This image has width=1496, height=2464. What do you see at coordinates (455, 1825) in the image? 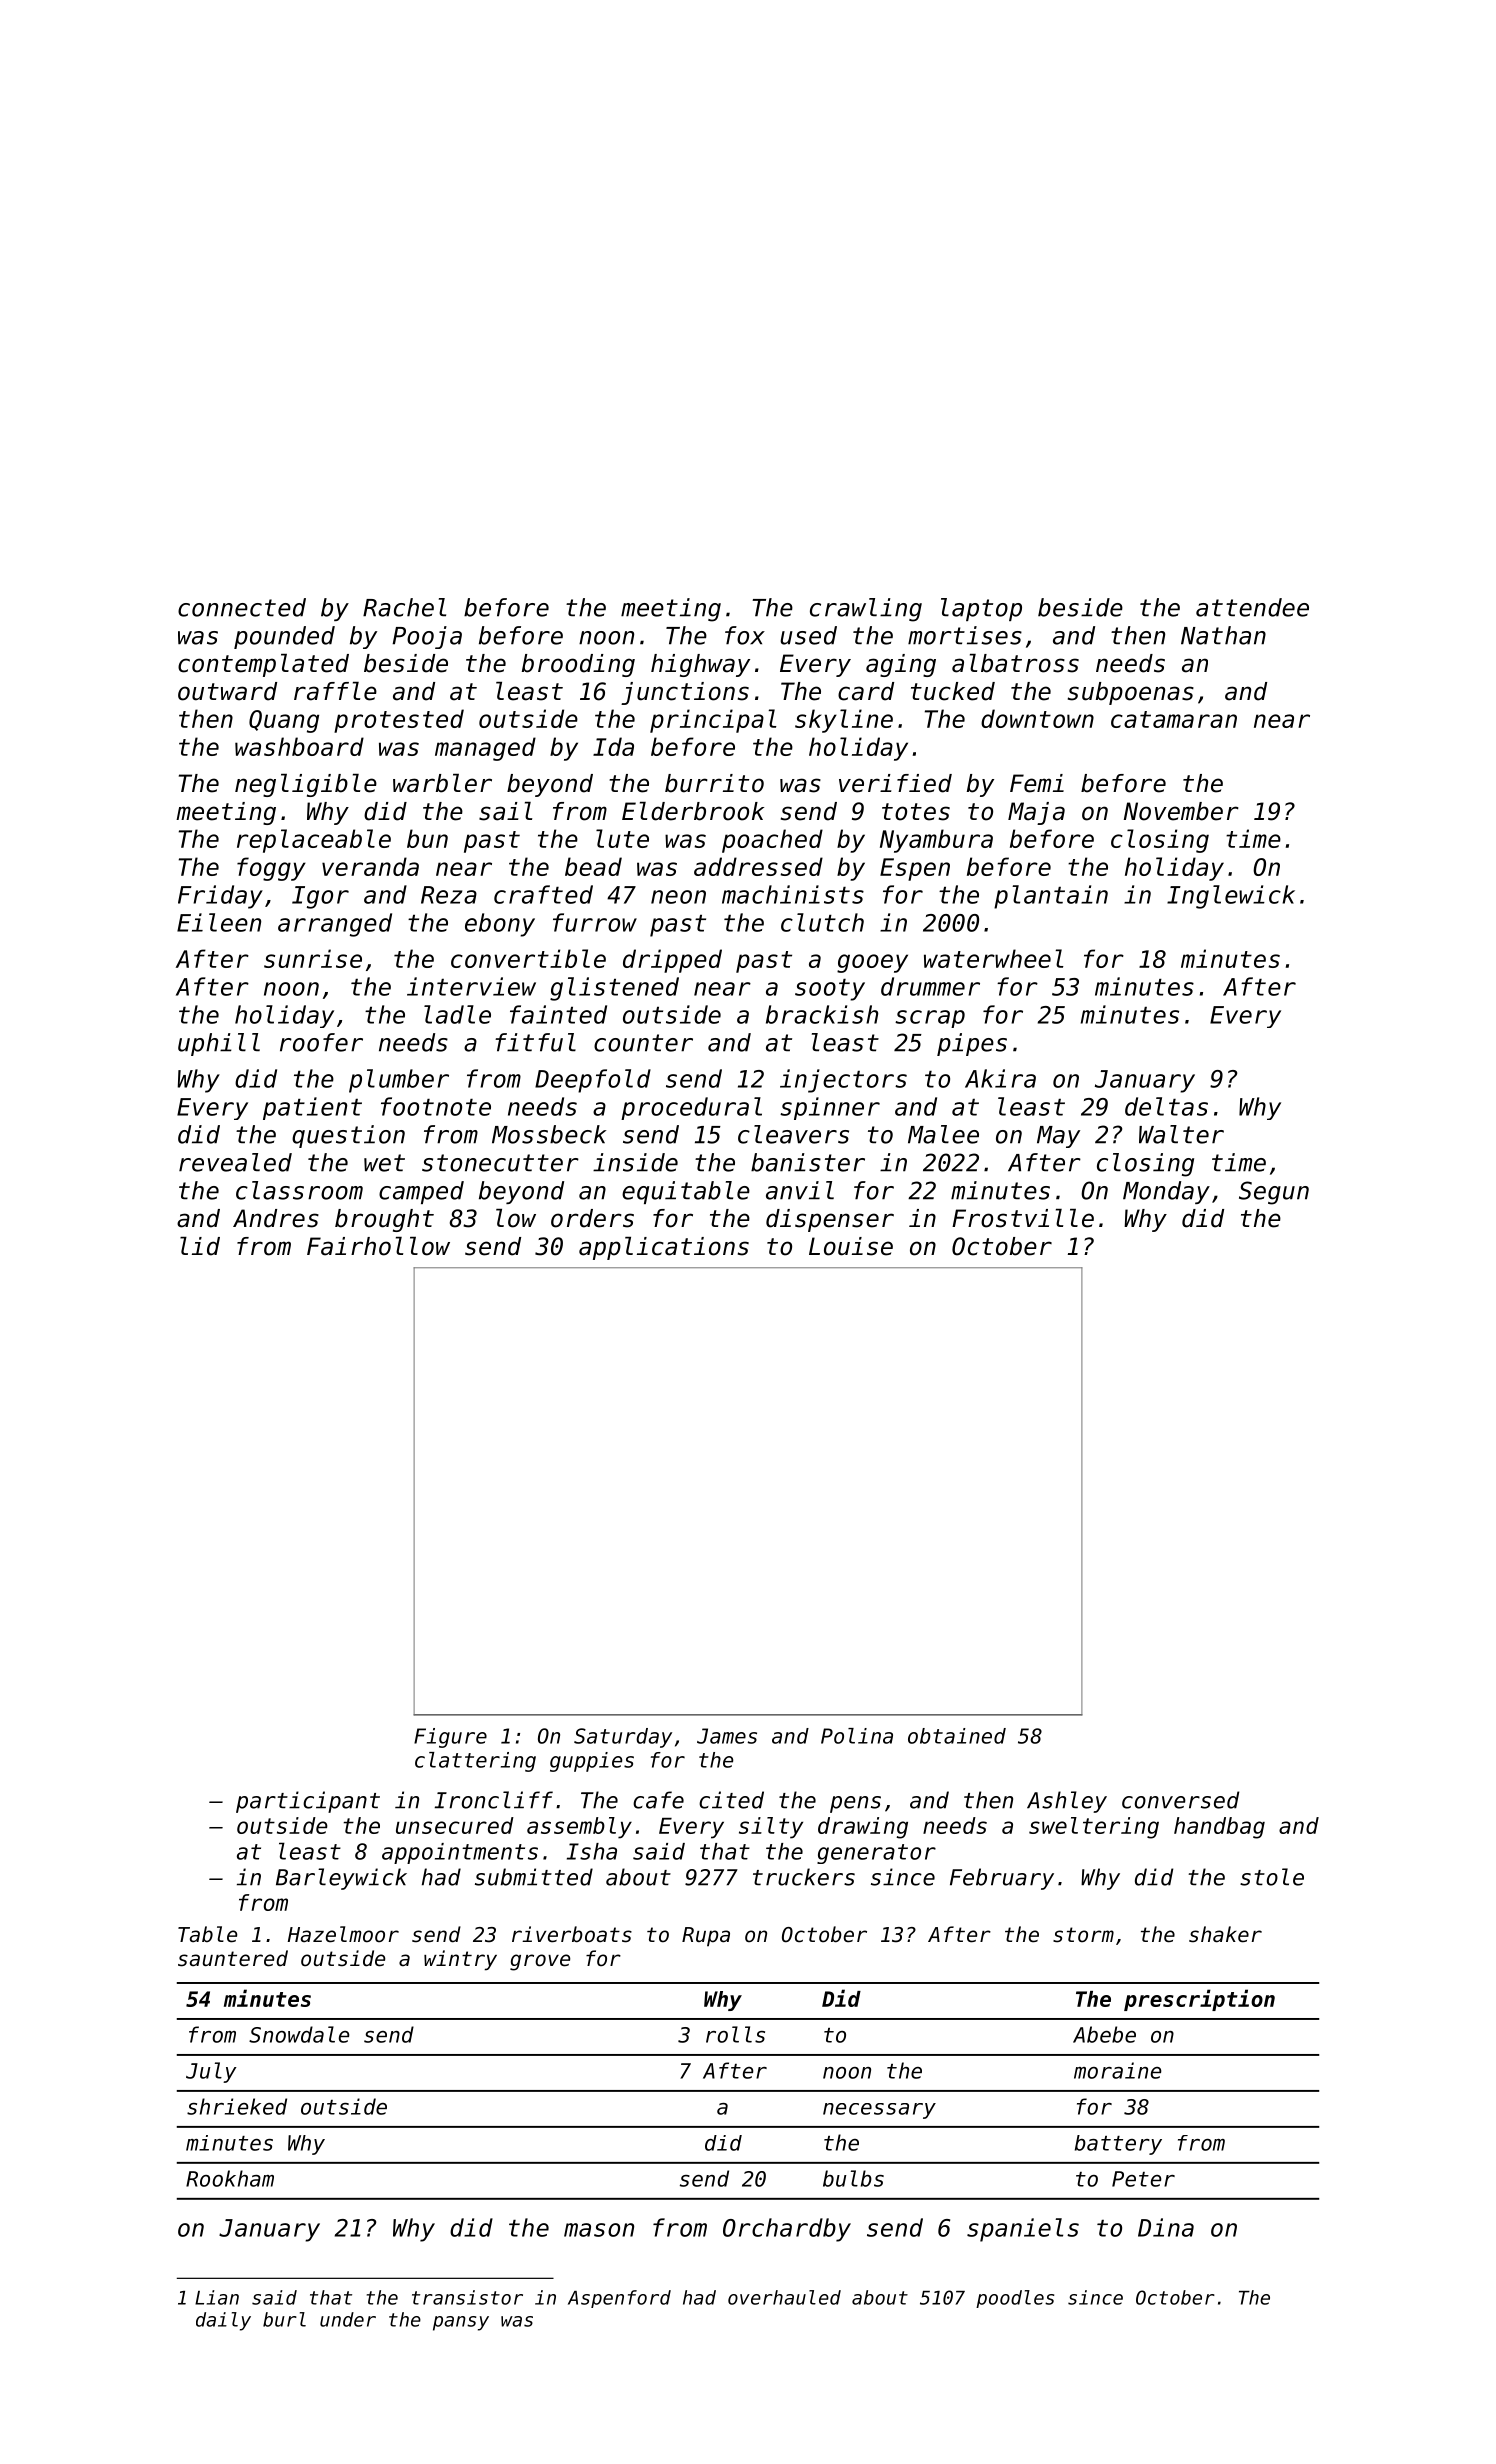
I see `unsecured` at bounding box center [455, 1825].
